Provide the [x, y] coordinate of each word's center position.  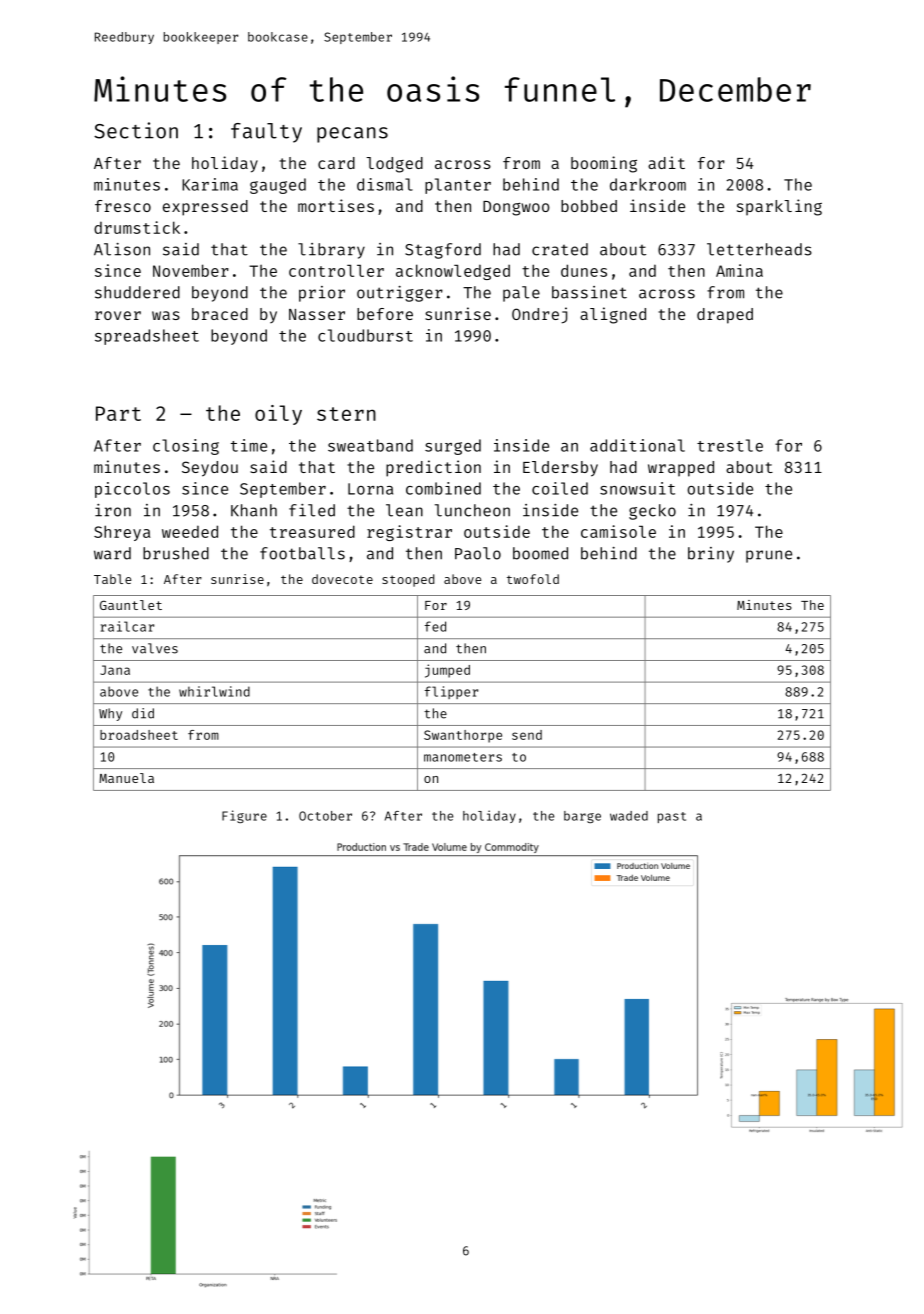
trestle [730, 445]
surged [453, 447]
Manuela [126, 778]
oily [278, 415]
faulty [266, 133]
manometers [463, 757]
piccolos [132, 490]
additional [637, 445]
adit [666, 162]
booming [604, 164]
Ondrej [539, 315]
